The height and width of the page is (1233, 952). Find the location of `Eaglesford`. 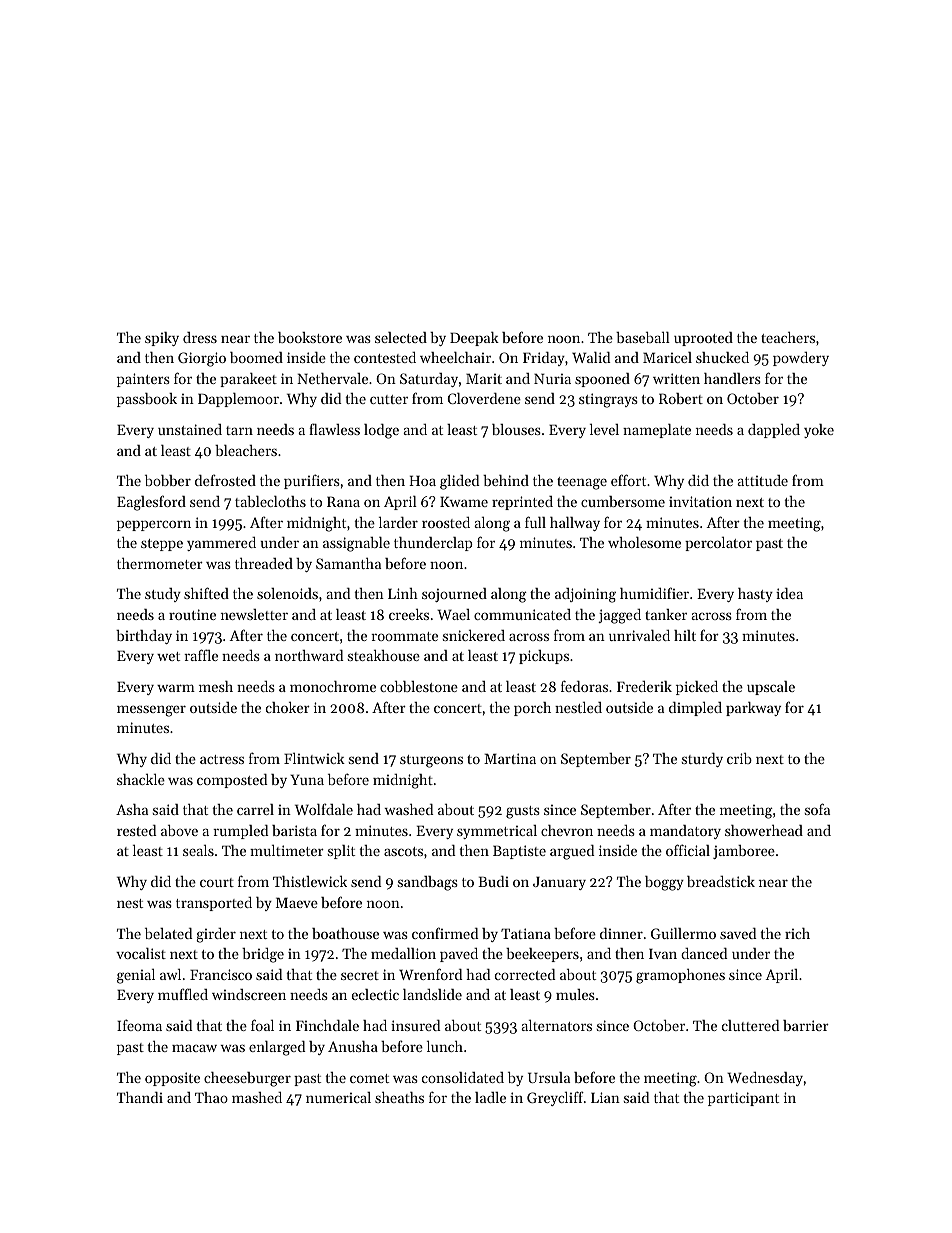

Eaglesford is located at coordinates (151, 503).
